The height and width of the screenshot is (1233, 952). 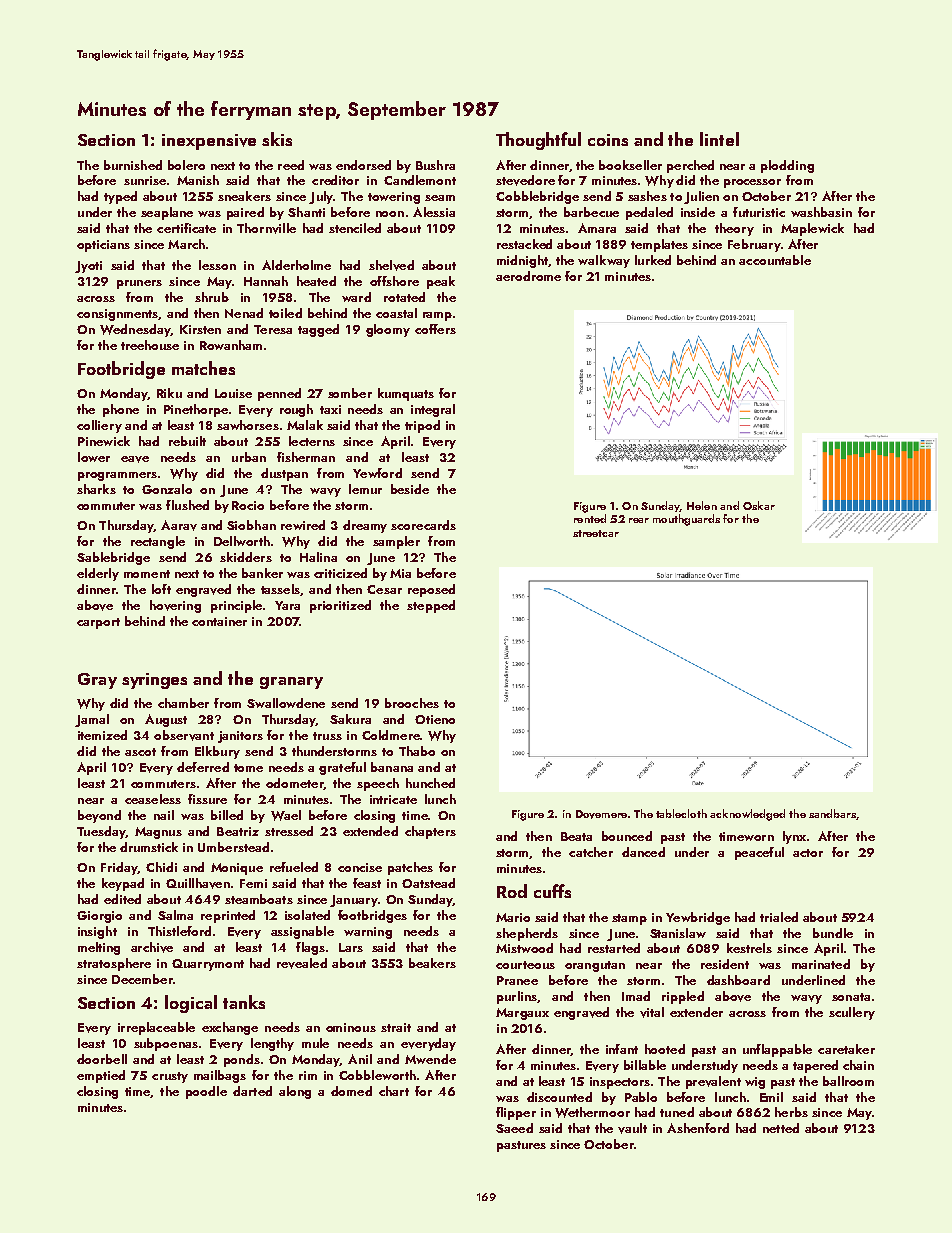 I want to click on acknowledged, so click(x=747, y=815).
